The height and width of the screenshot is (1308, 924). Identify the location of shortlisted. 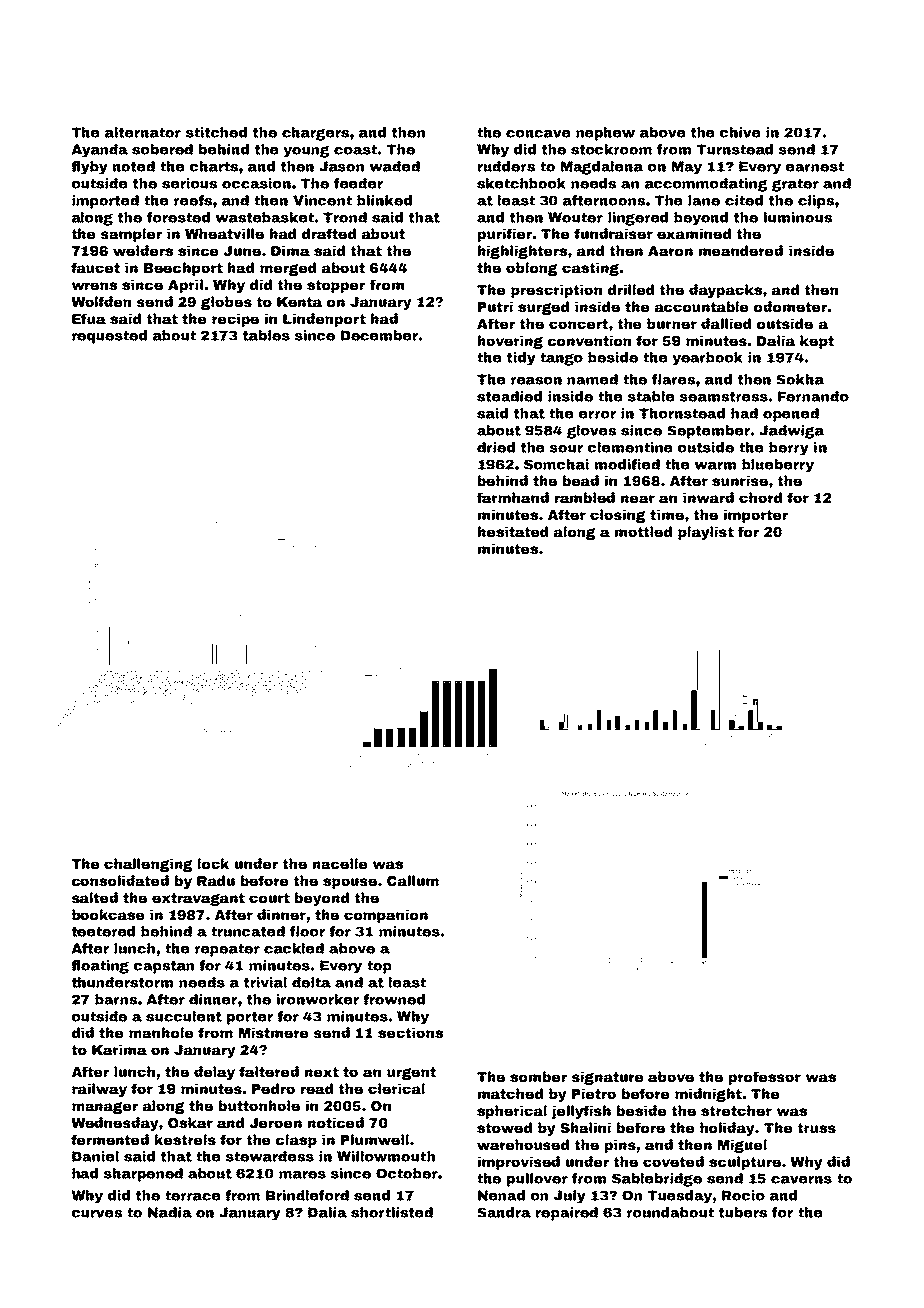
(392, 1212).
